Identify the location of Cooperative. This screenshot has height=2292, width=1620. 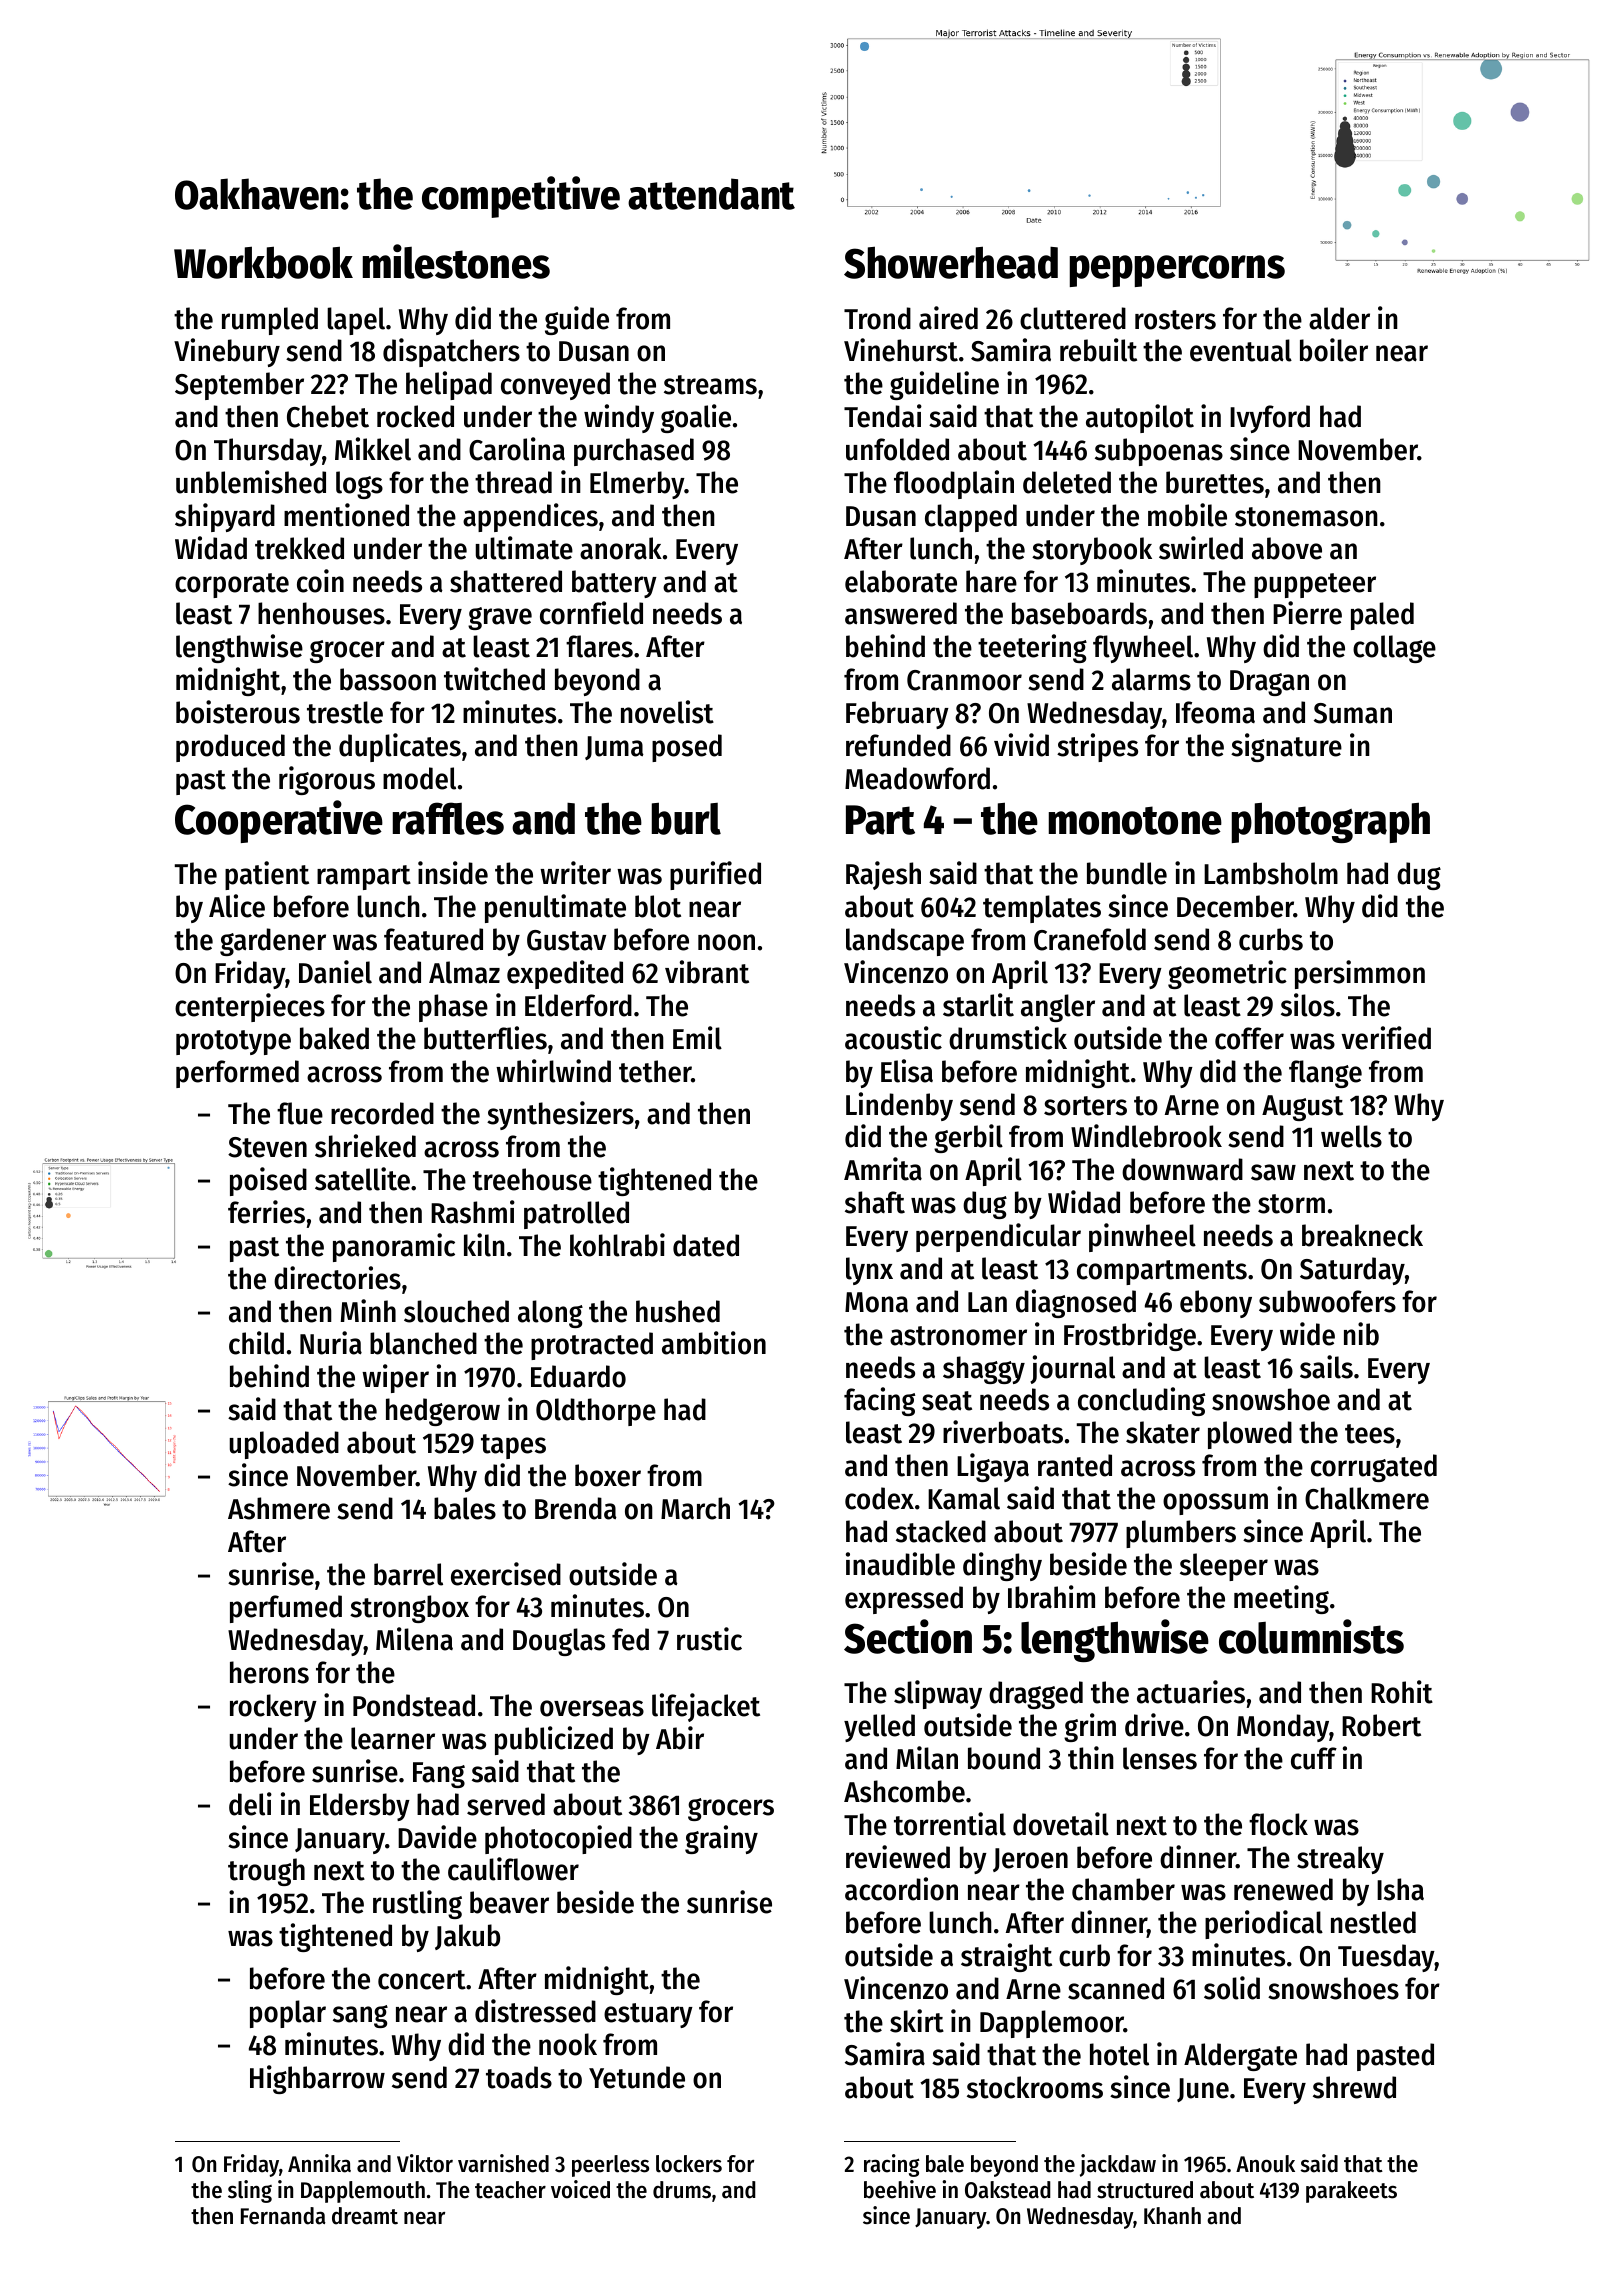
(279, 821).
